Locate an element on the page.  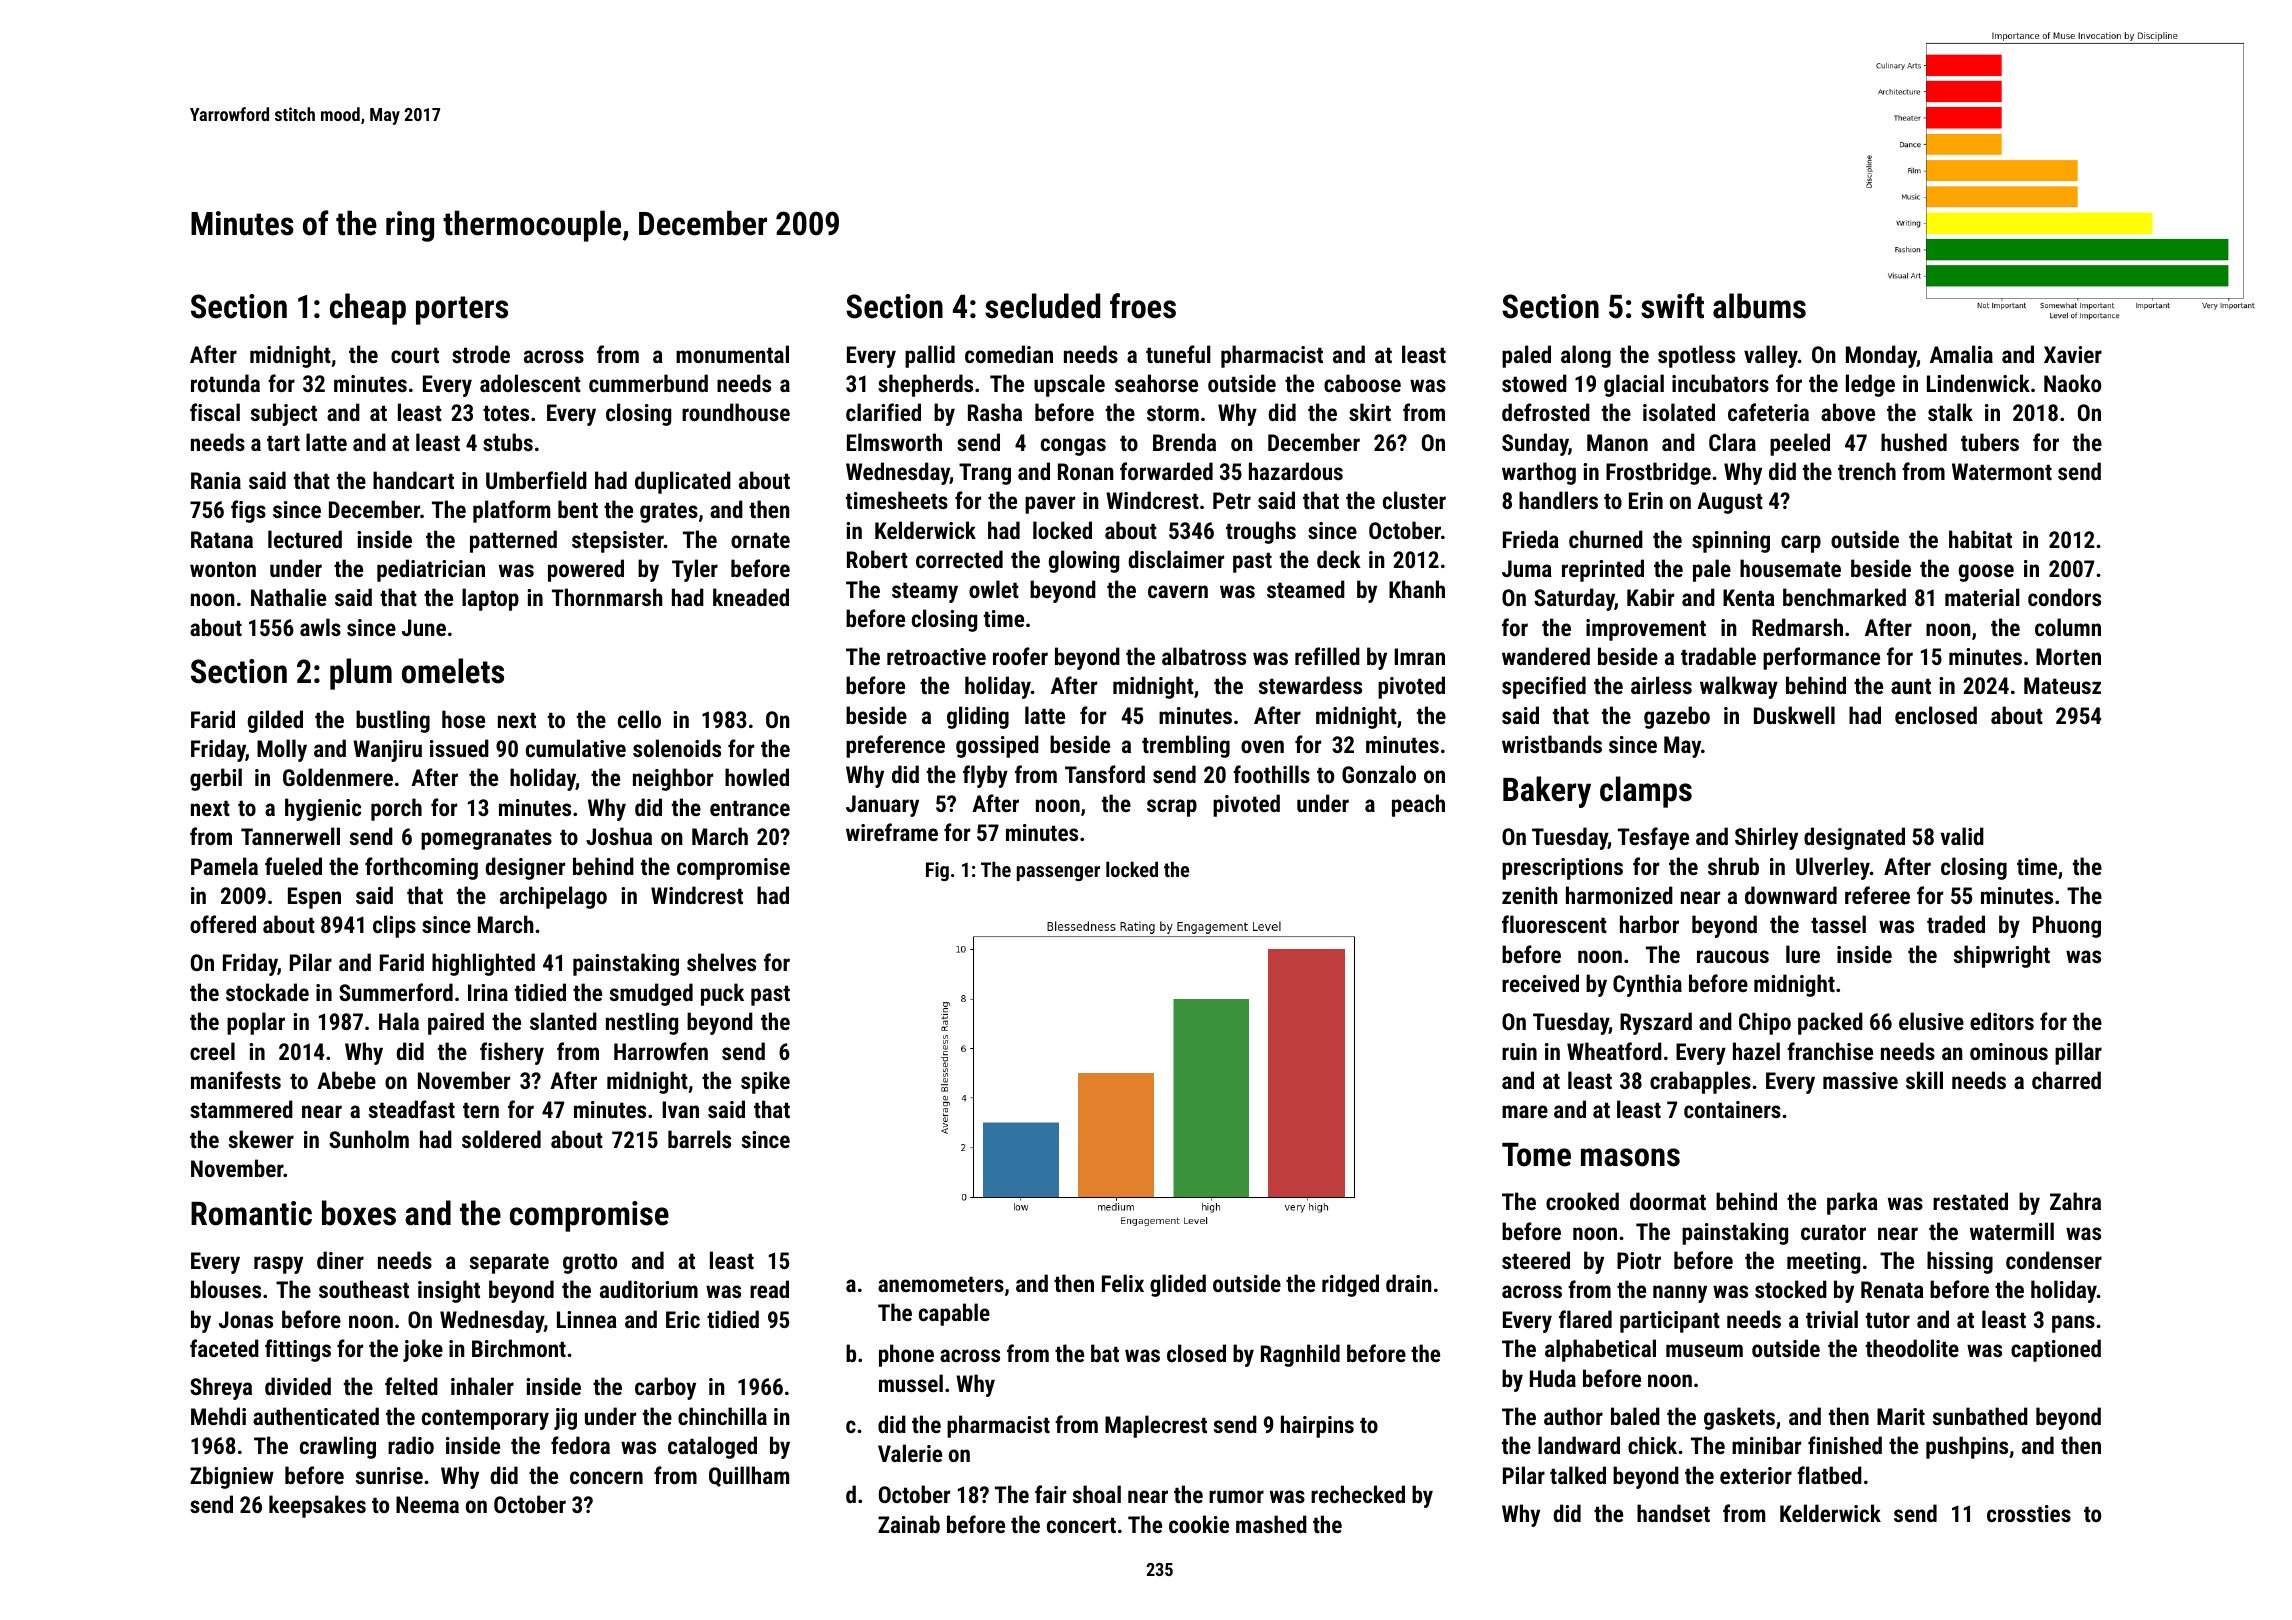
aunt is located at coordinates (1911, 686).
